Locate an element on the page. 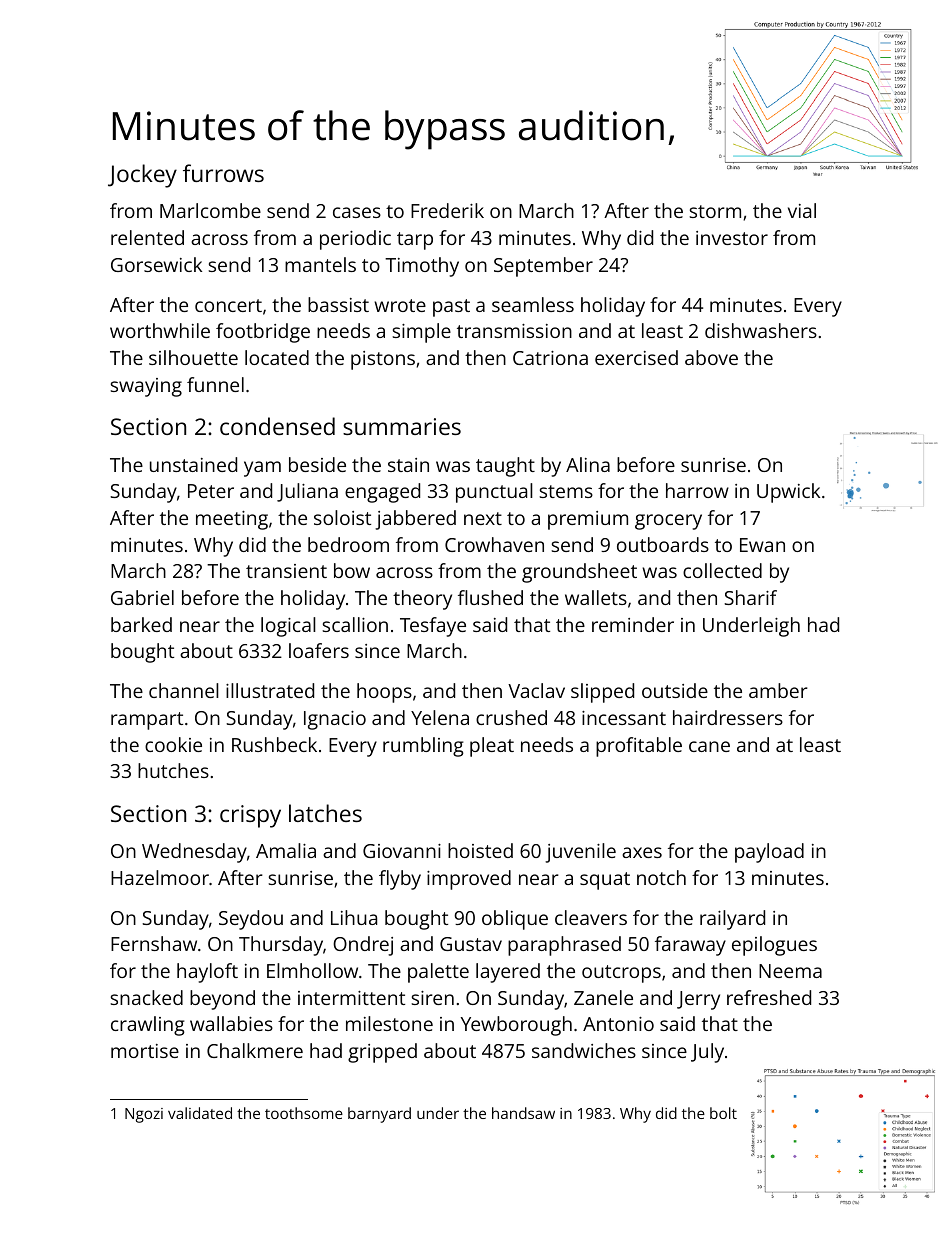 The width and height of the page is (952, 1233). storm is located at coordinates (715, 211).
